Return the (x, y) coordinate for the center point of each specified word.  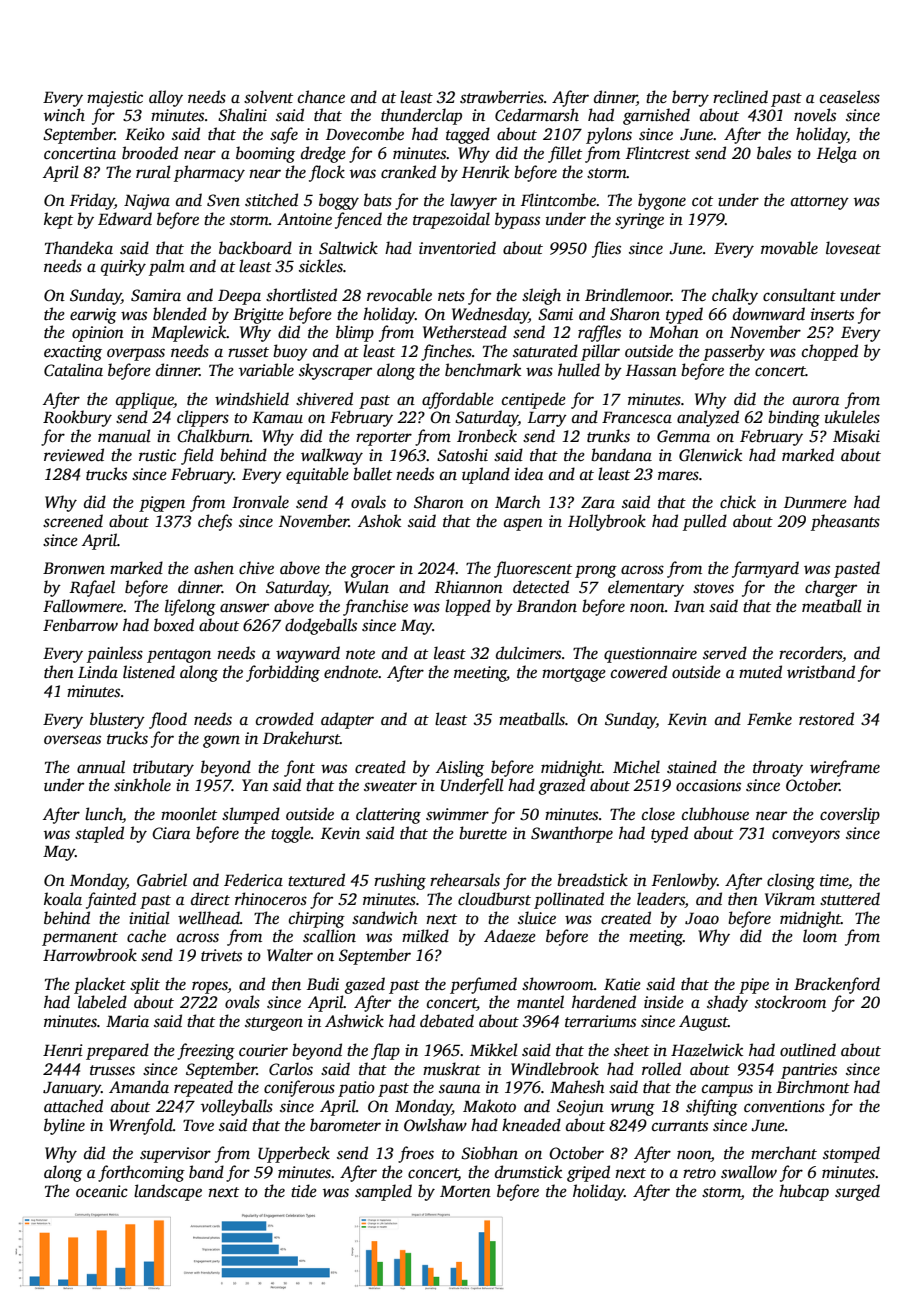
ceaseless (850, 97)
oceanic (102, 1191)
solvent (268, 97)
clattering (388, 815)
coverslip (850, 815)
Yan (255, 785)
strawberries (502, 97)
